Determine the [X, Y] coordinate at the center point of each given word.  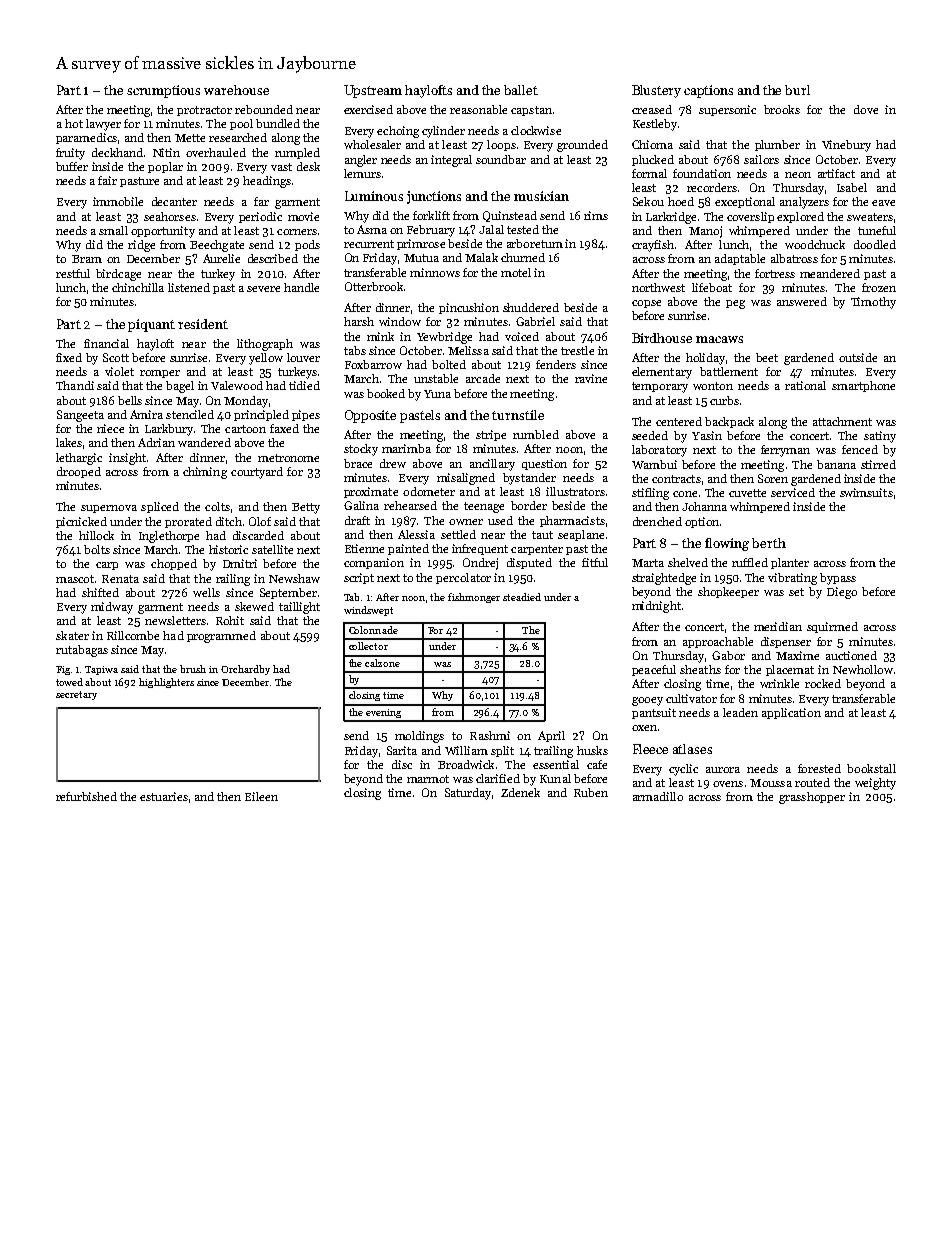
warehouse [236, 90]
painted [408, 549]
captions [708, 91]
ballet [521, 90]
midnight [656, 607]
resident [203, 324]
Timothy [873, 303]
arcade [483, 378]
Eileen [261, 796]
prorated [188, 522]
